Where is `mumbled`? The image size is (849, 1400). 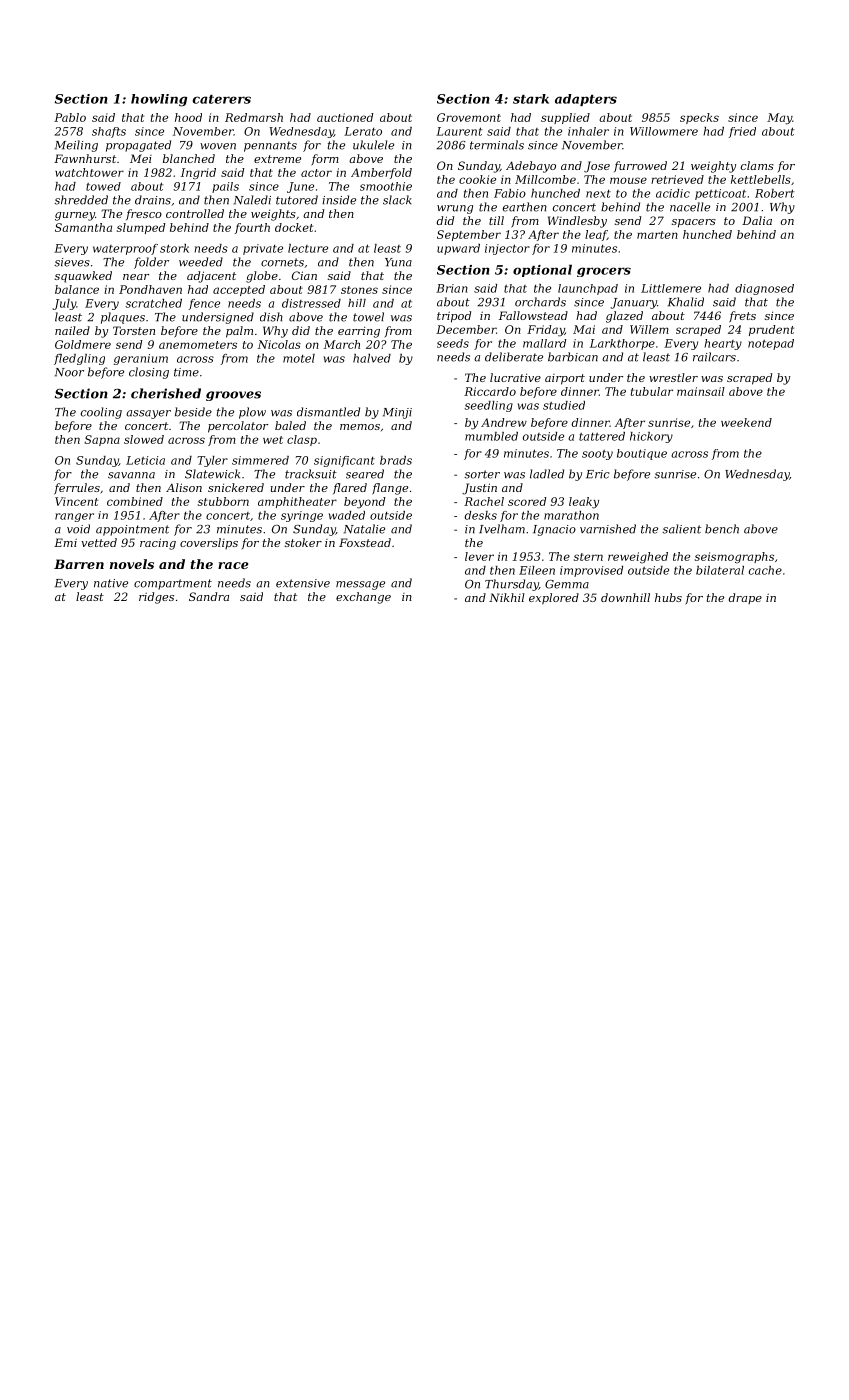
mumbled is located at coordinates (491, 436).
